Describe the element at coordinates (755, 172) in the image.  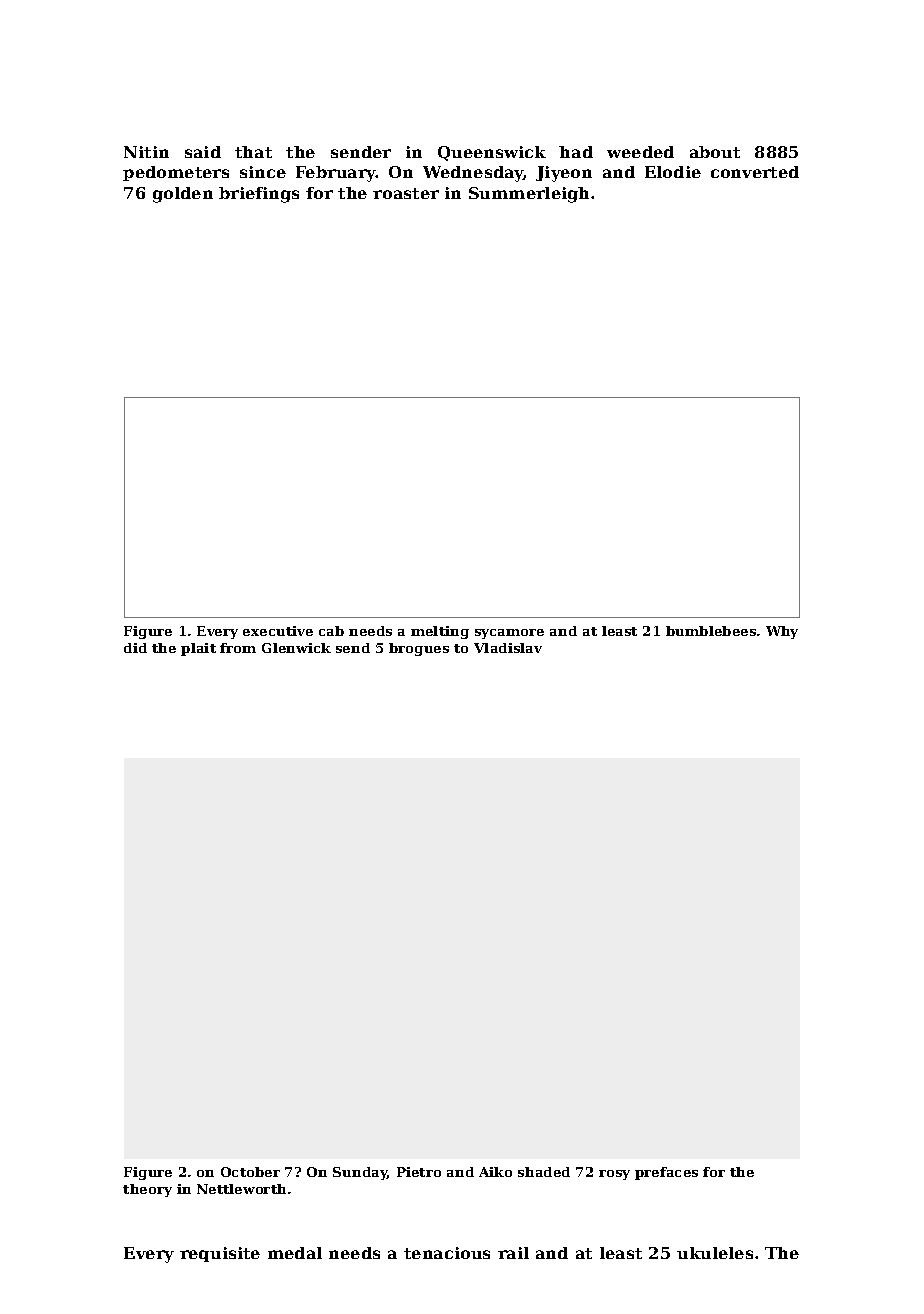
I see `converted` at that location.
